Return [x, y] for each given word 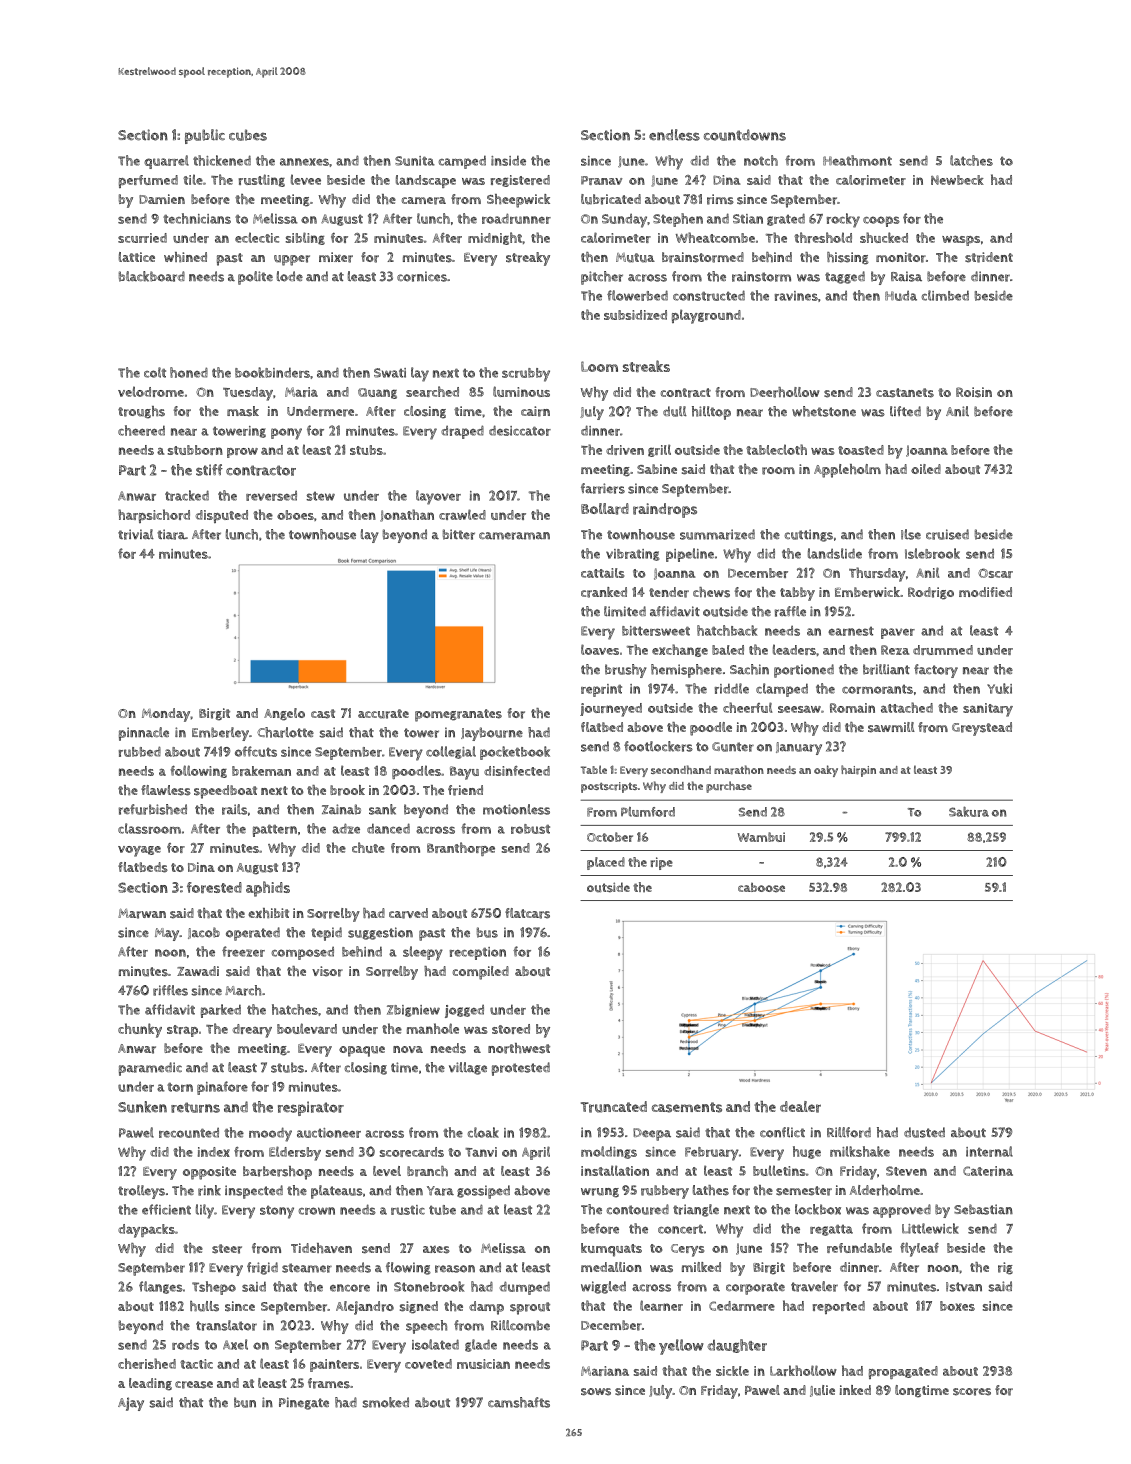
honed [189, 372]
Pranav [601, 180]
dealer [800, 1107]
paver [898, 633]
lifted [905, 411]
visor [327, 971]
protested [521, 1069]
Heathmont [857, 160]
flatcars [527, 913]
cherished [147, 1363]
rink [209, 1190]
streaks [646, 366]
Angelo [284, 714]
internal [989, 1151]
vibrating [633, 555]
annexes [304, 162]
